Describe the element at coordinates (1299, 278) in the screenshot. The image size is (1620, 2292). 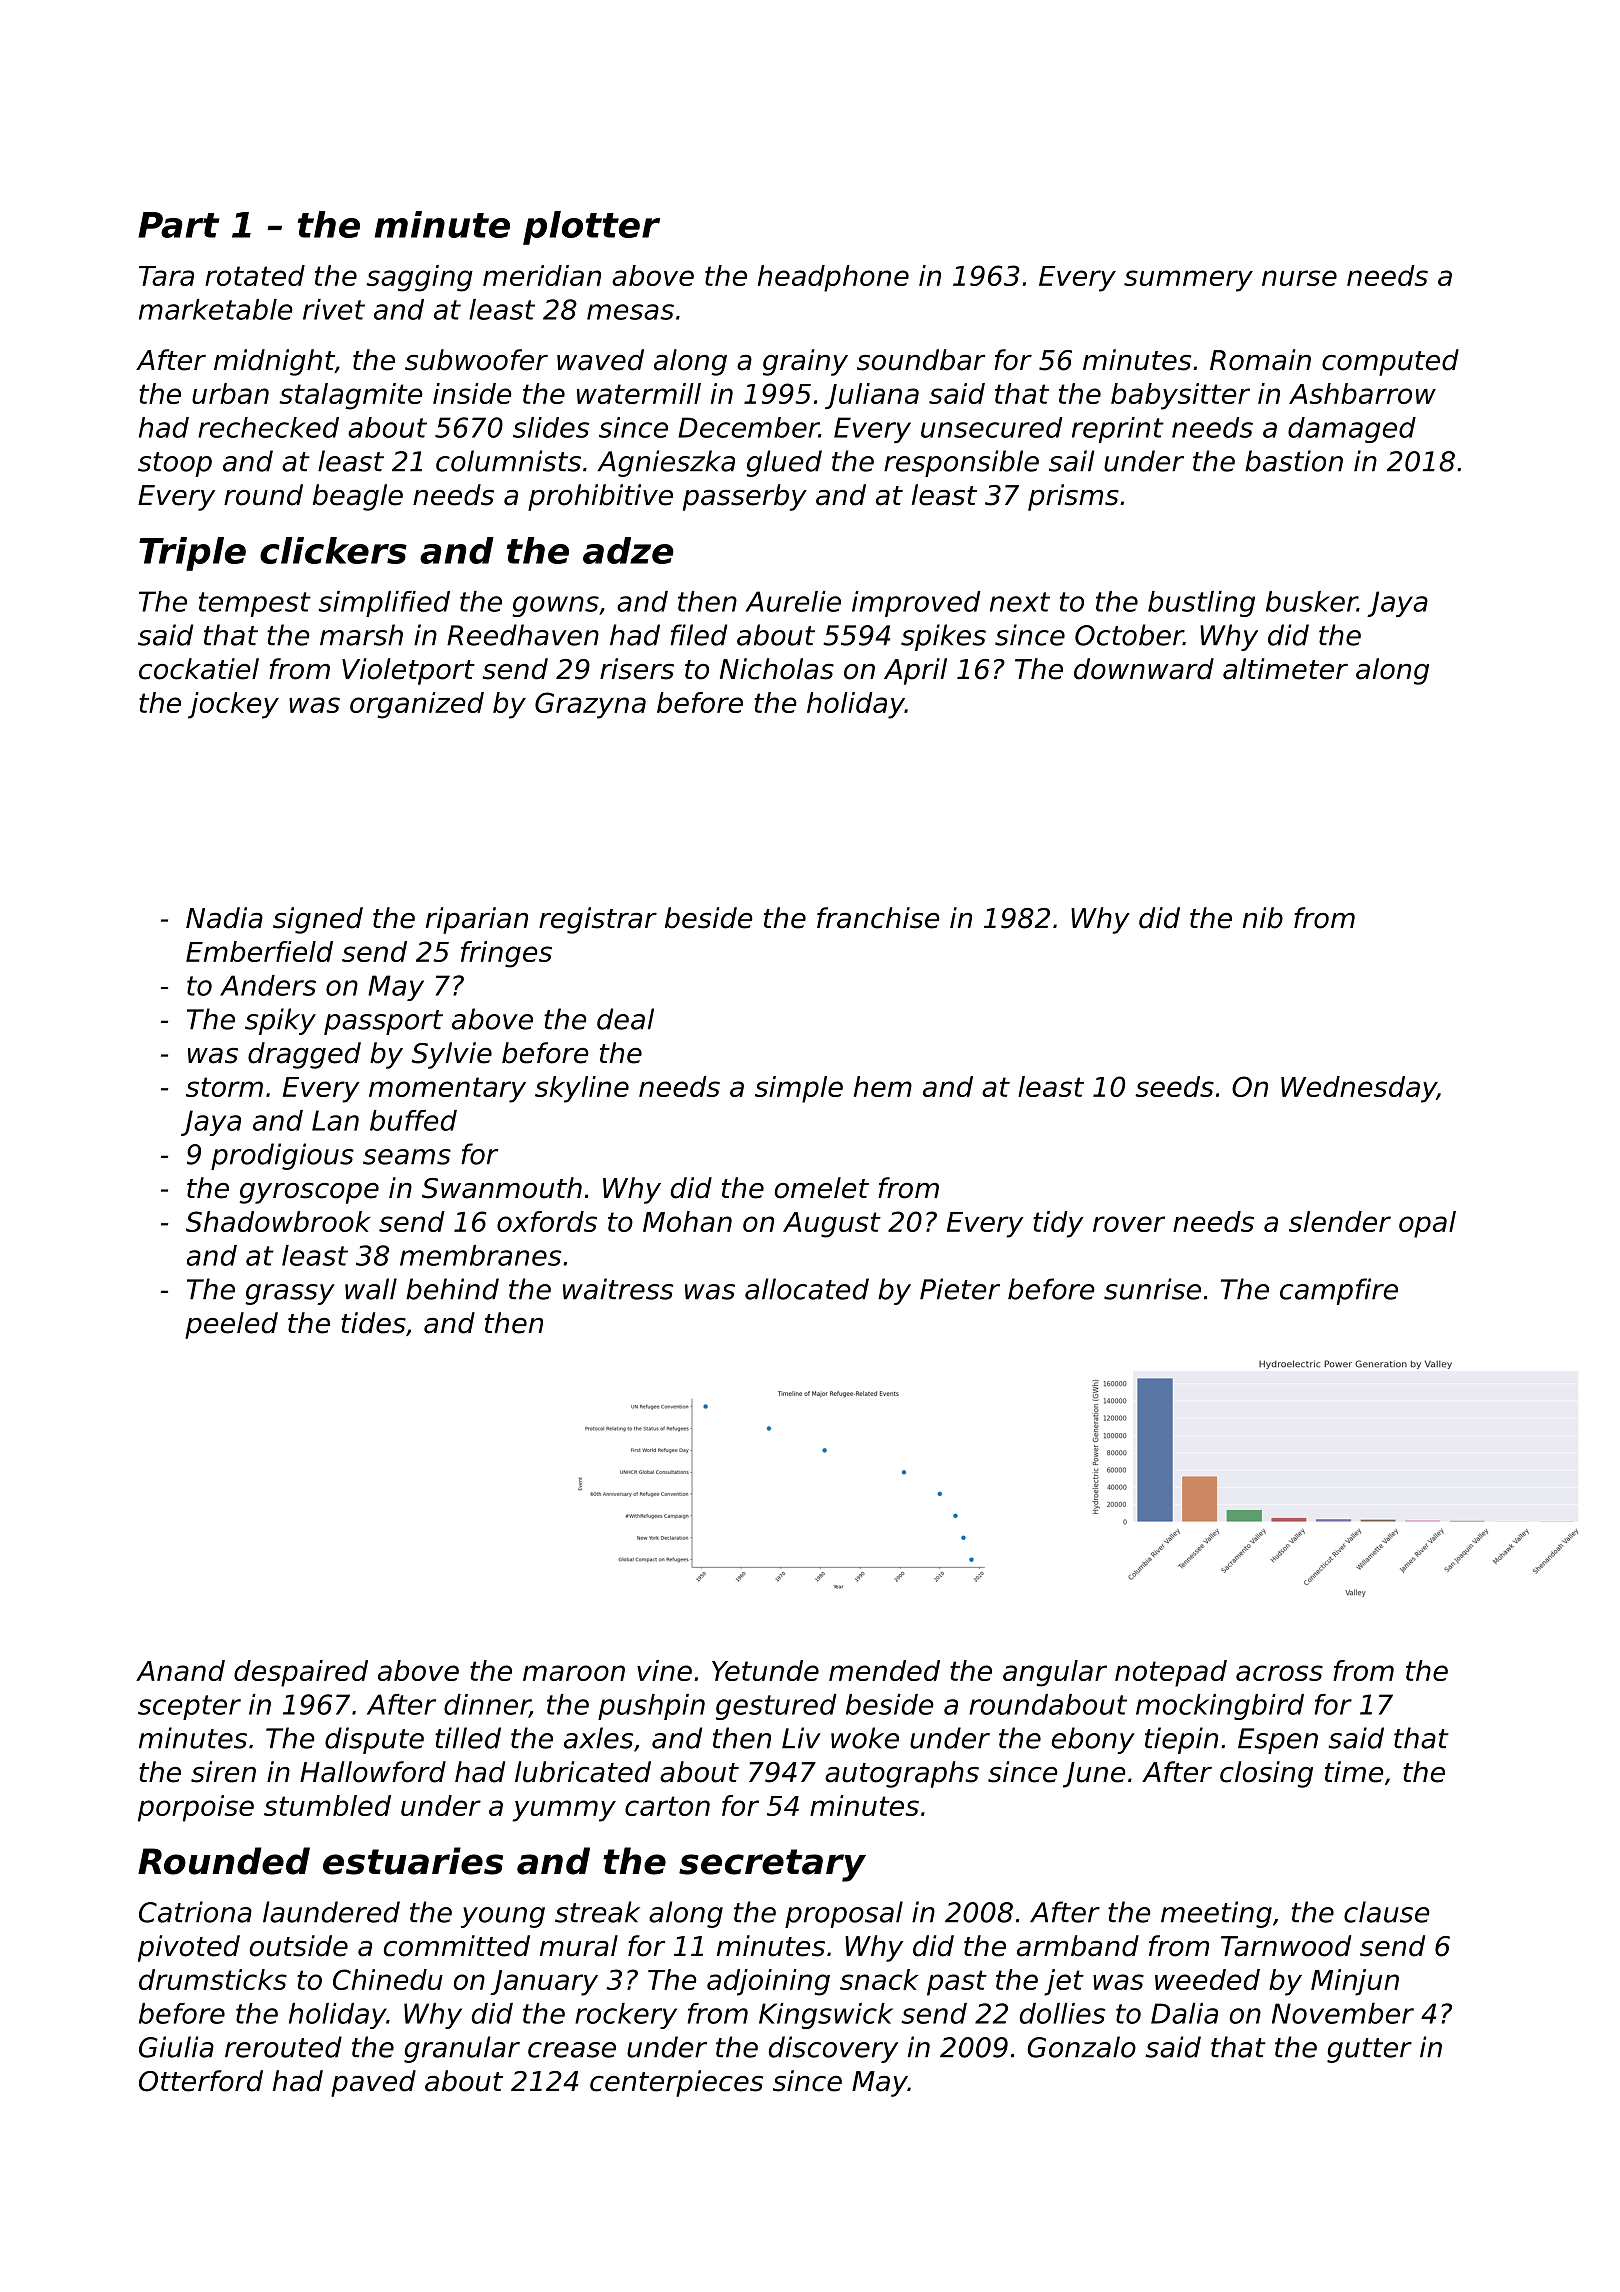
I see `nurse` at that location.
